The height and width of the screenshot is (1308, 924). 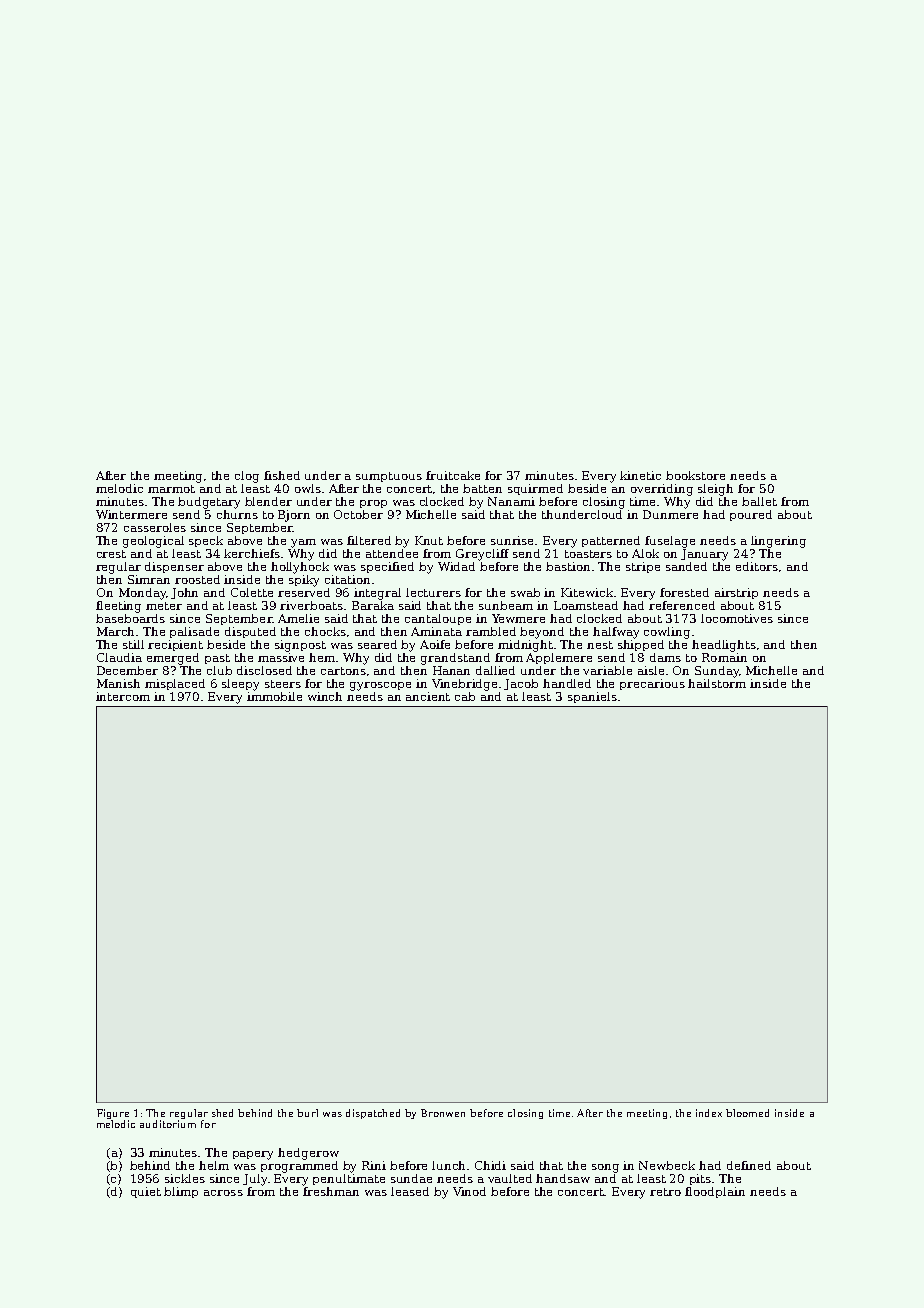 I want to click on marmot, so click(x=171, y=489).
